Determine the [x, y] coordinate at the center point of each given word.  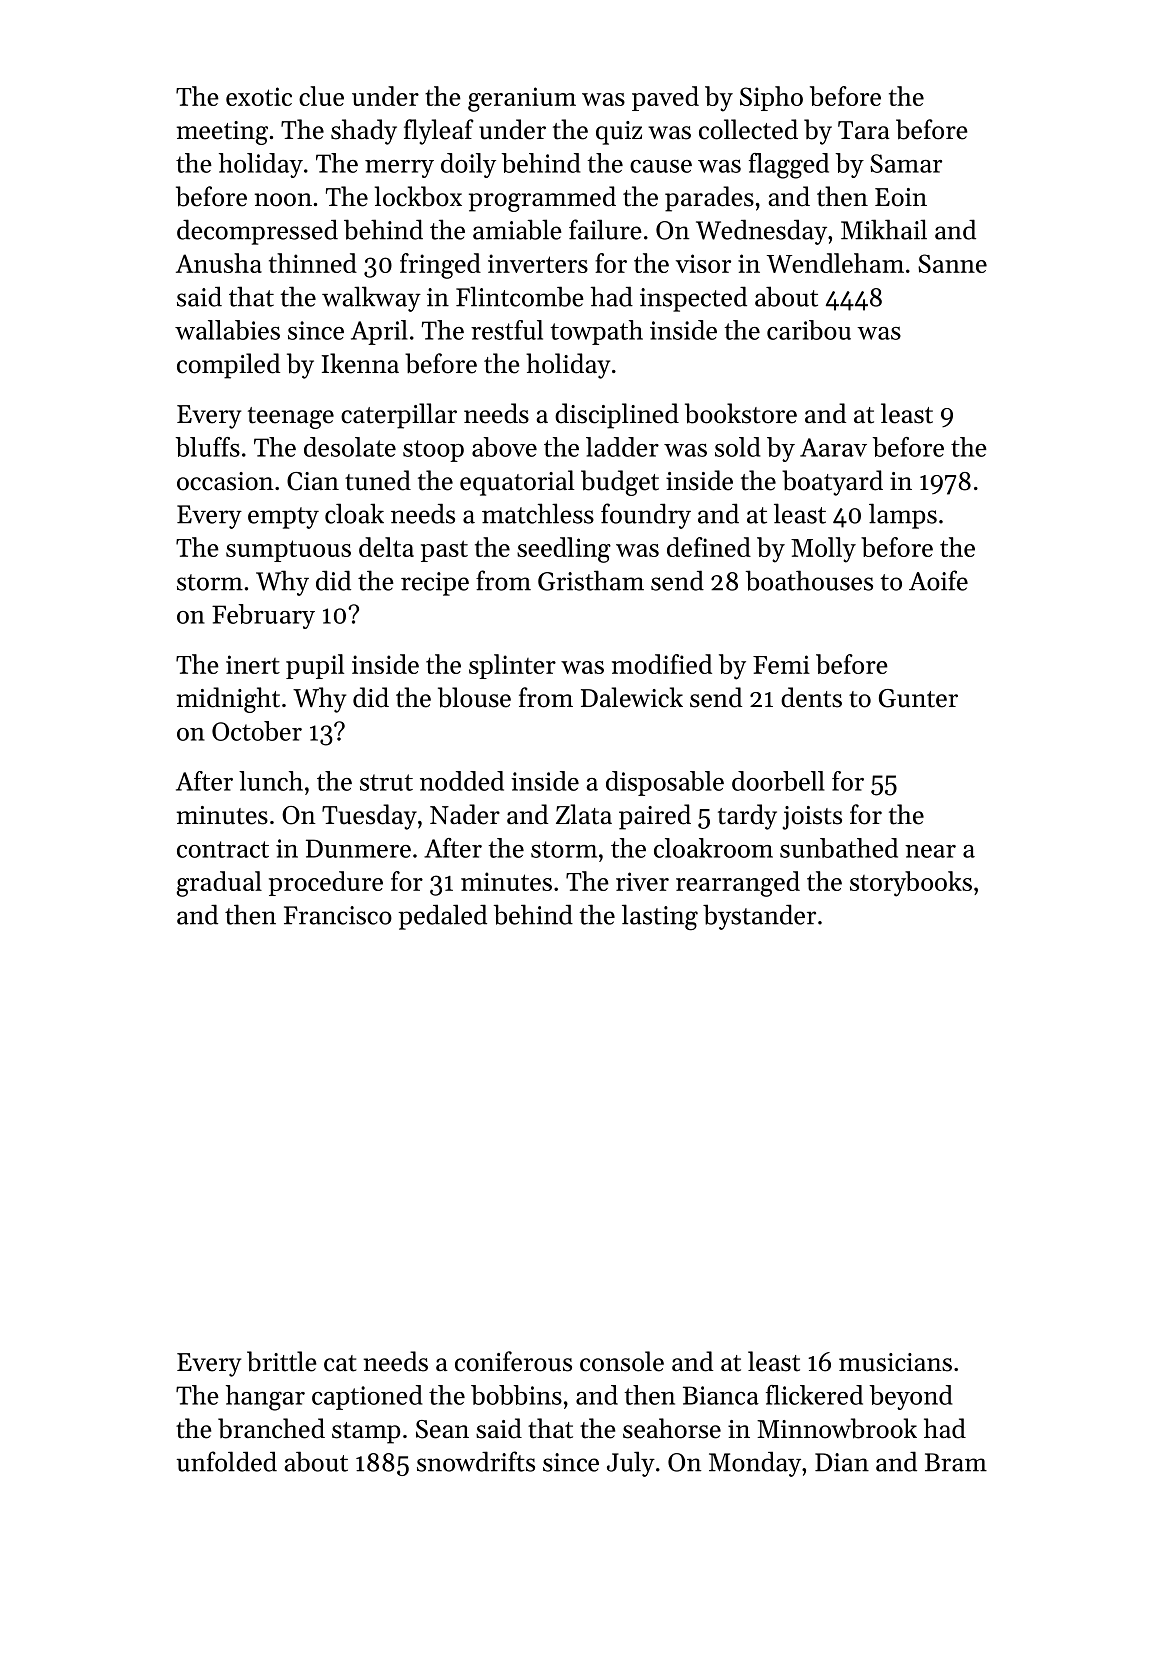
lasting [660, 917]
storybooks [911, 884]
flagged [789, 166]
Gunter [918, 698]
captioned [367, 1397]
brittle [282, 1361]
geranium [522, 99]
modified [662, 664]
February [263, 616]
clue [321, 96]
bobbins [516, 1395]
